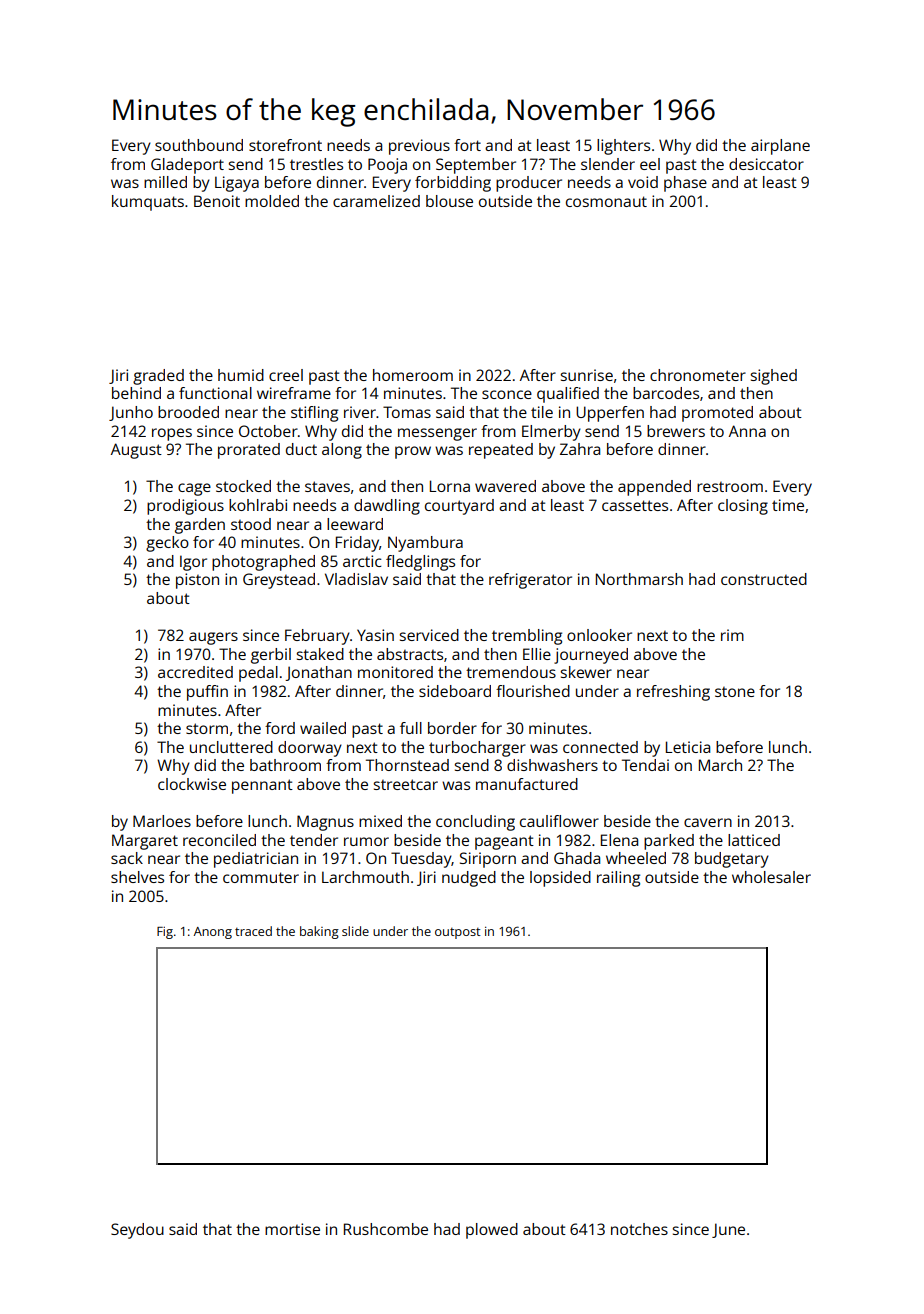  Describe the element at coordinates (771, 877) in the screenshot. I see `wholesaler` at that location.
